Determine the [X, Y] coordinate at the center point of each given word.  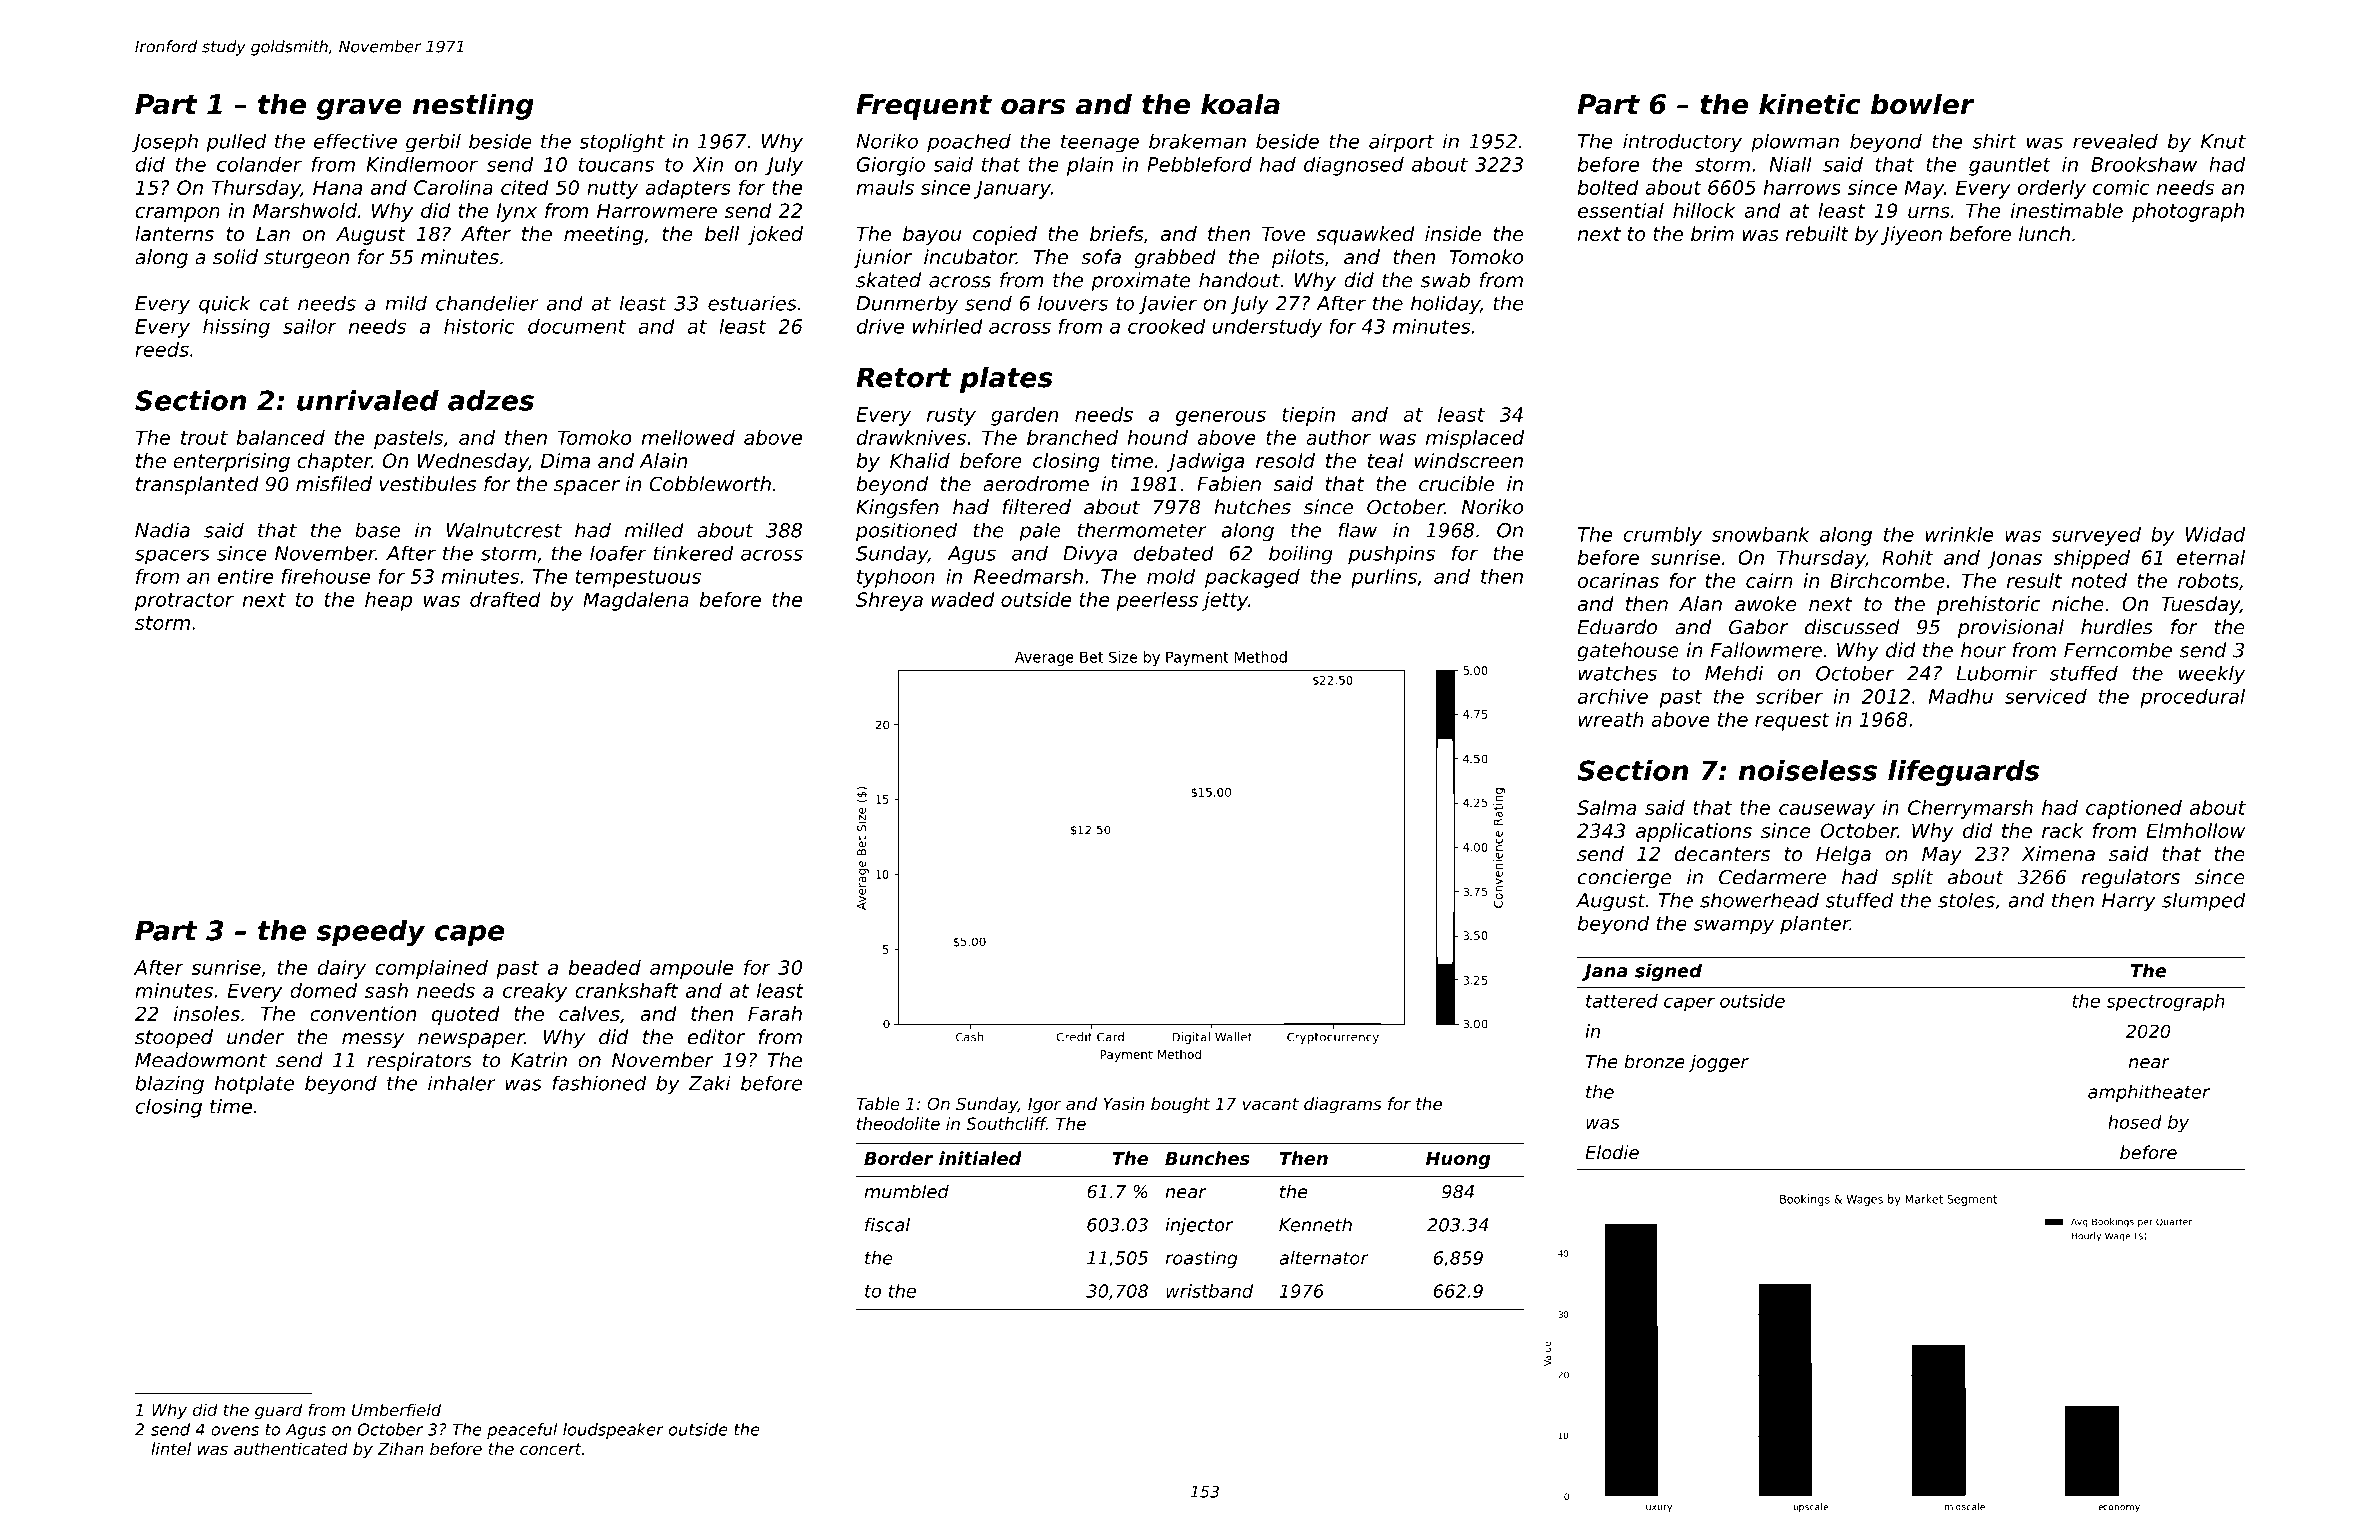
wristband [1209, 1291]
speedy [371, 933]
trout [204, 438]
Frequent [924, 107]
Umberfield [396, 1409]
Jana [1605, 972]
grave [359, 109]
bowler [1923, 104]
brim [1712, 233]
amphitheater [2149, 1093]
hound [1157, 437]
